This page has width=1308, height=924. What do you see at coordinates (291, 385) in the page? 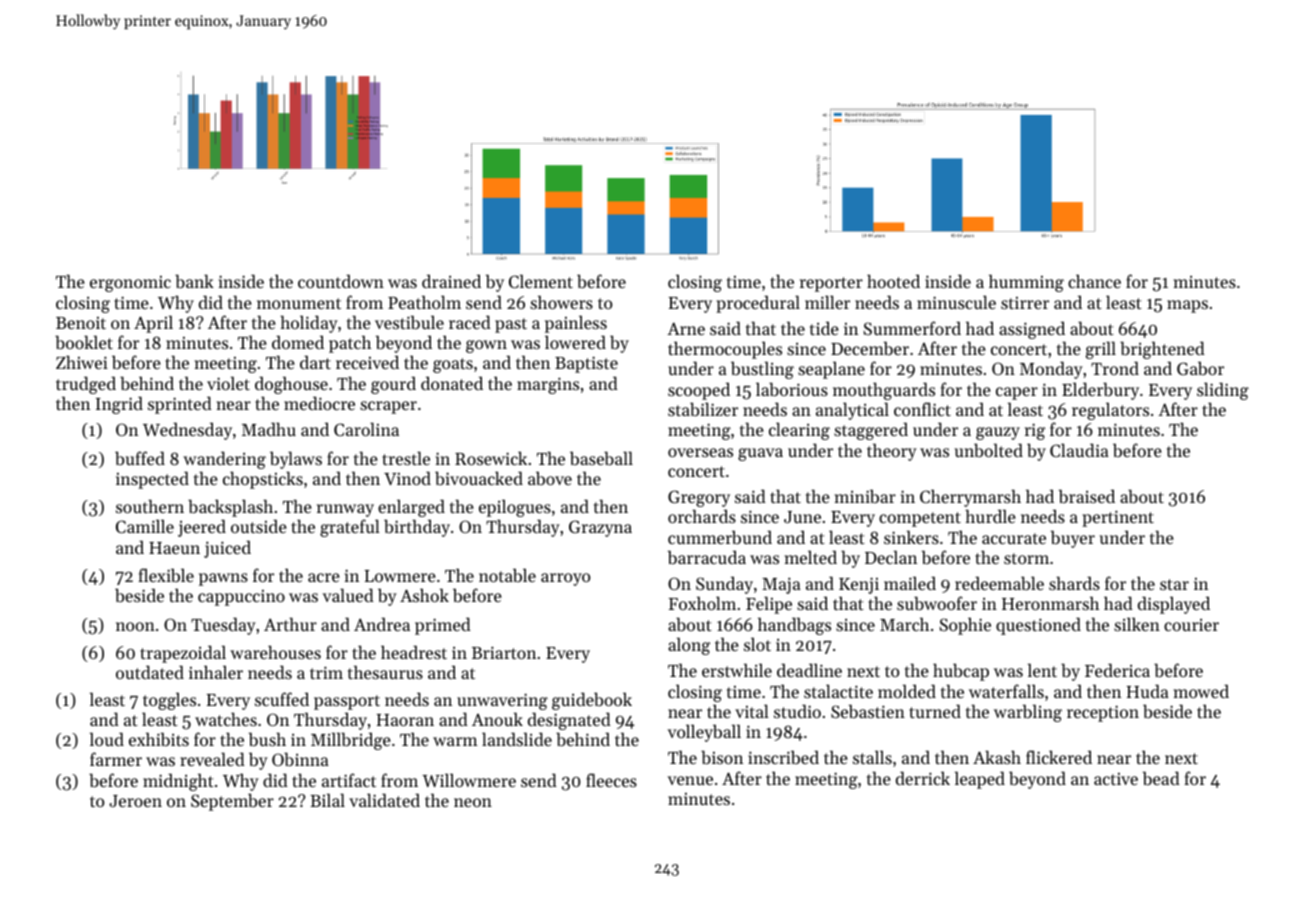
I see `doghouse` at bounding box center [291, 385].
